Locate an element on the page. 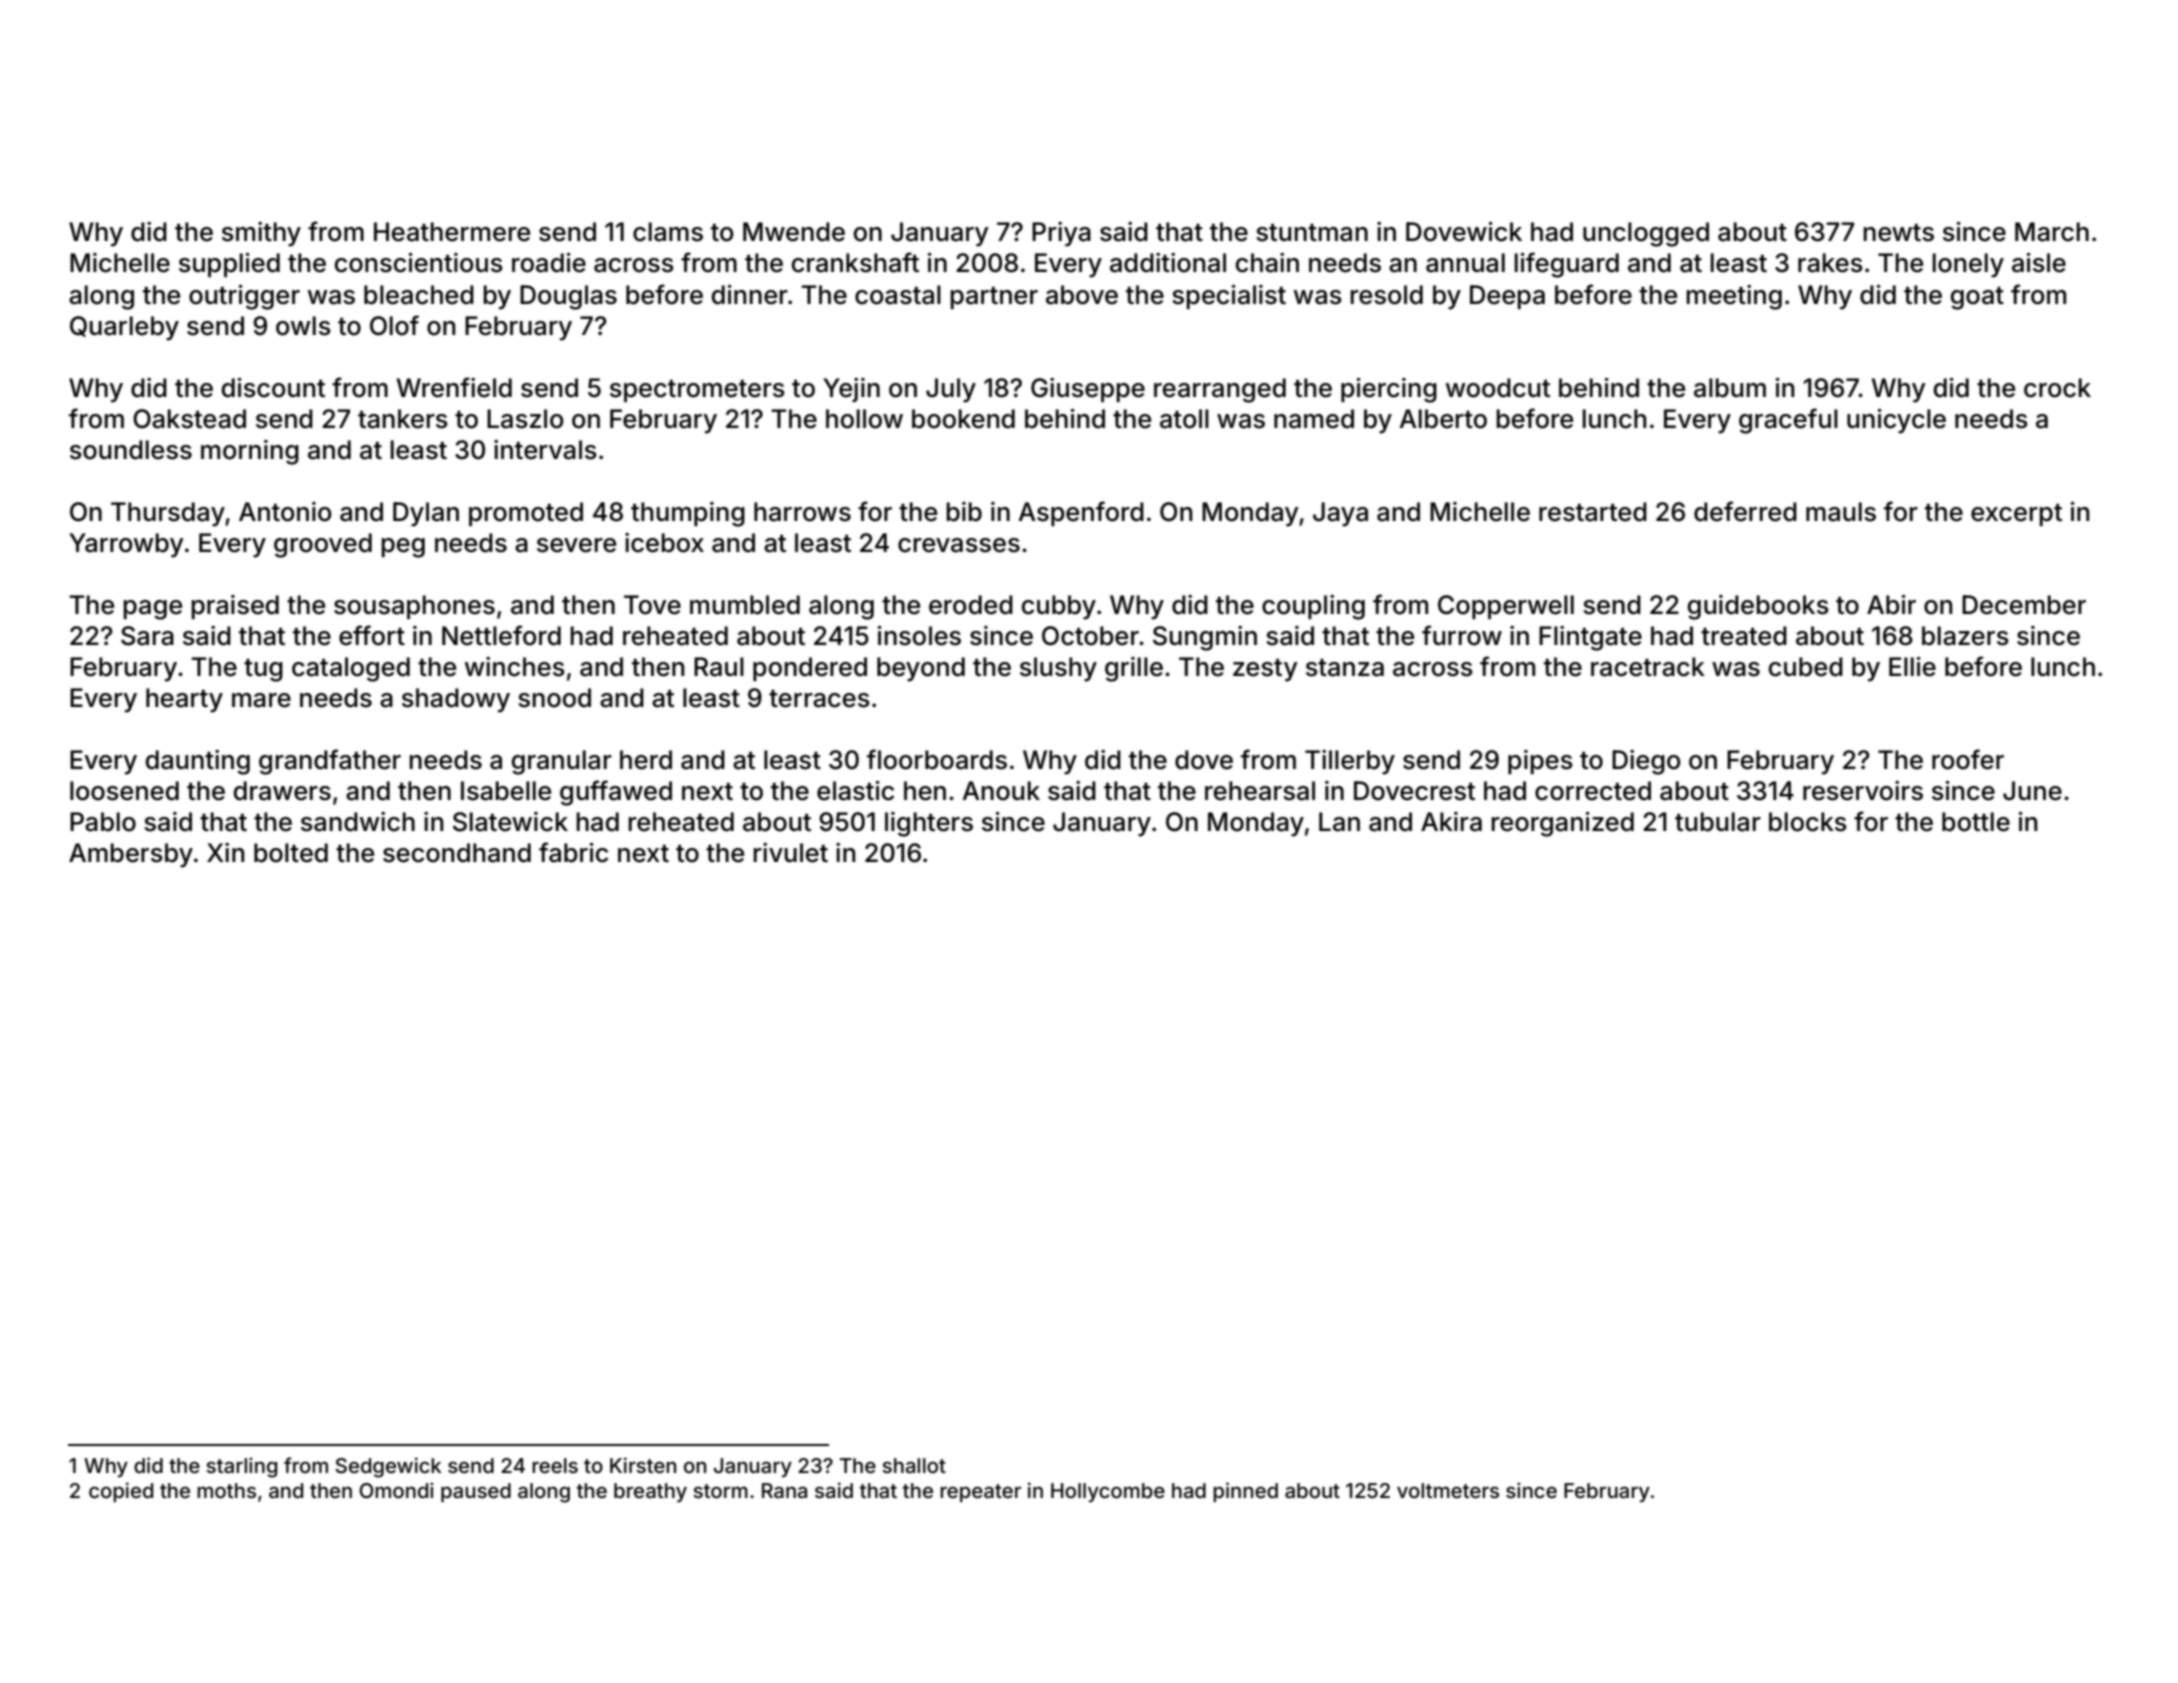 This page has height=1683, width=2178. bottle is located at coordinates (1976, 822).
